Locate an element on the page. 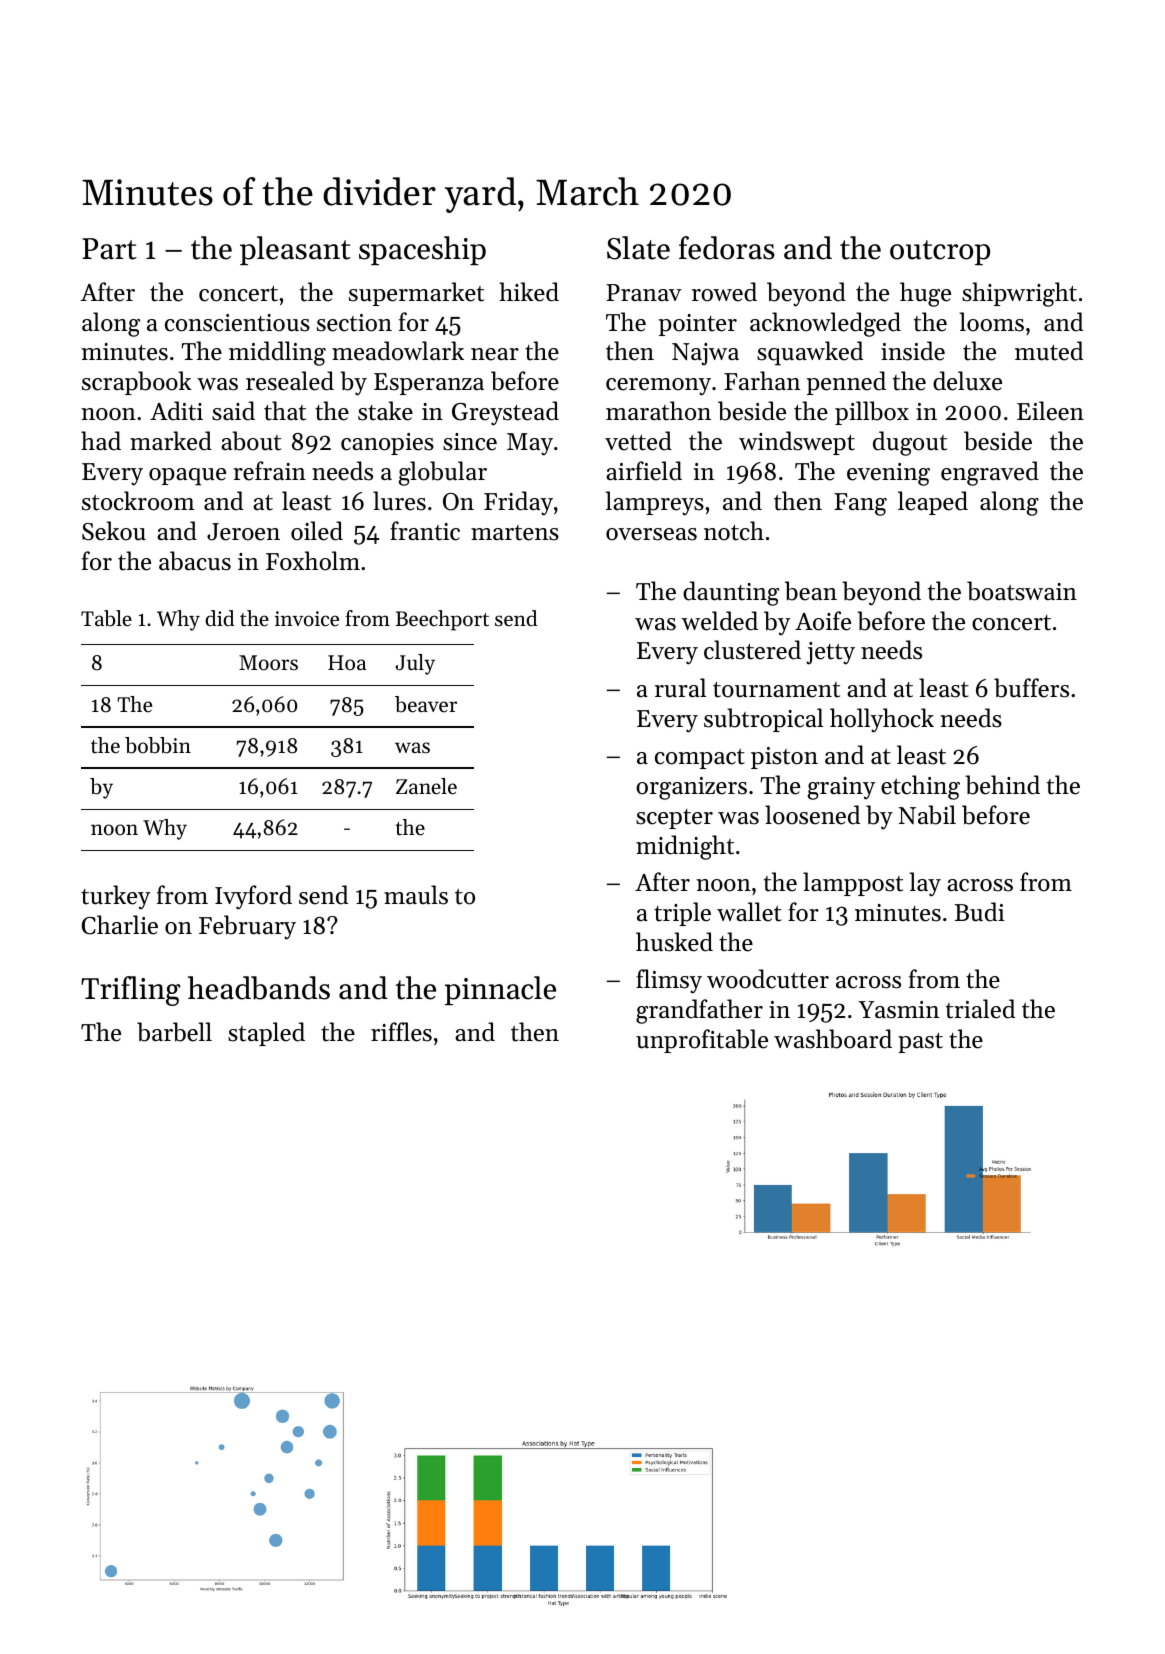 This document has height=1654, width=1165. Slate is located at coordinates (638, 248).
